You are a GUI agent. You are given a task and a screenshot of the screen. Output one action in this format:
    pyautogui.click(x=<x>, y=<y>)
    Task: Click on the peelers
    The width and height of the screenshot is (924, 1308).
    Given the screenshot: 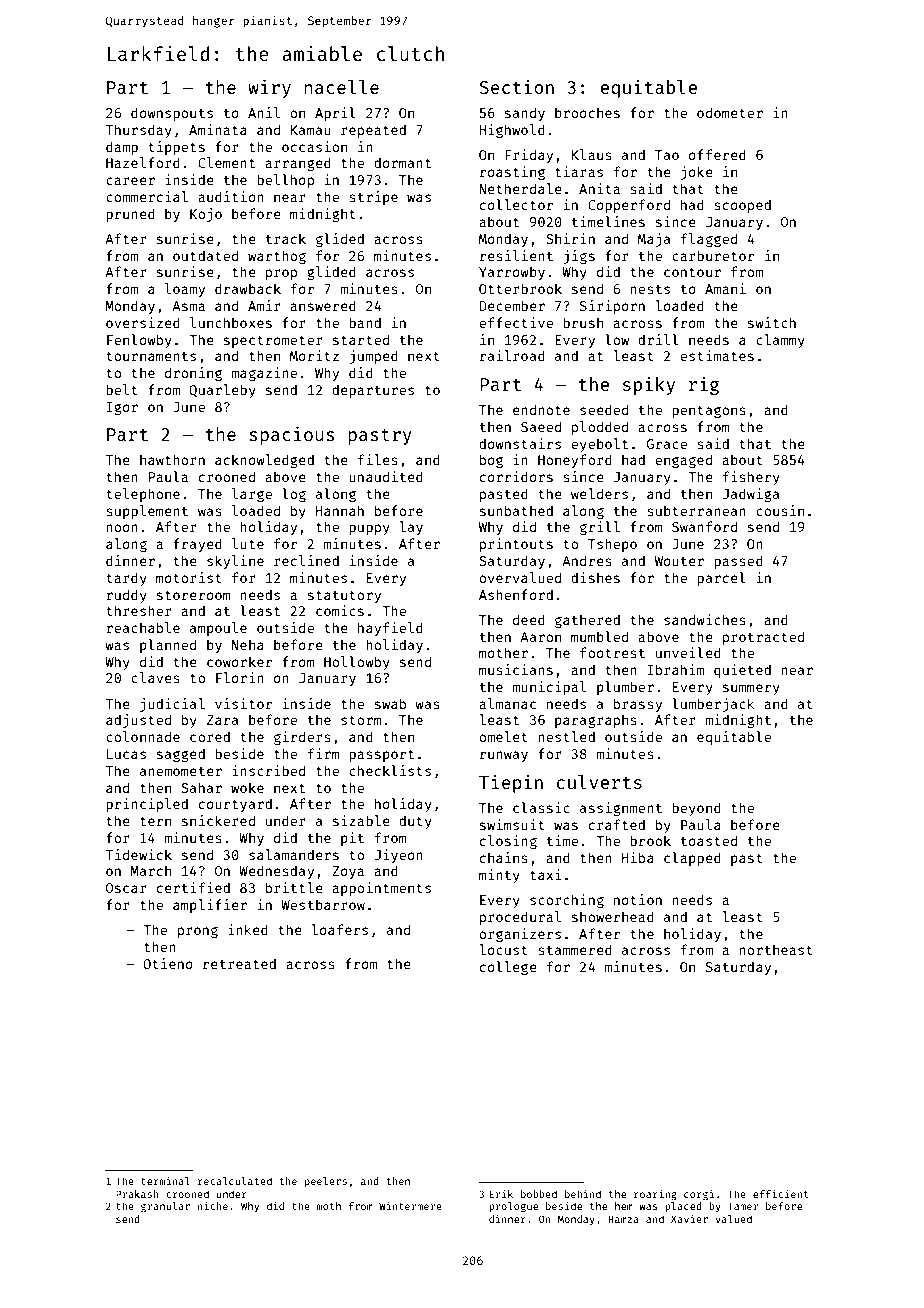 What is the action you would take?
    pyautogui.click(x=326, y=1182)
